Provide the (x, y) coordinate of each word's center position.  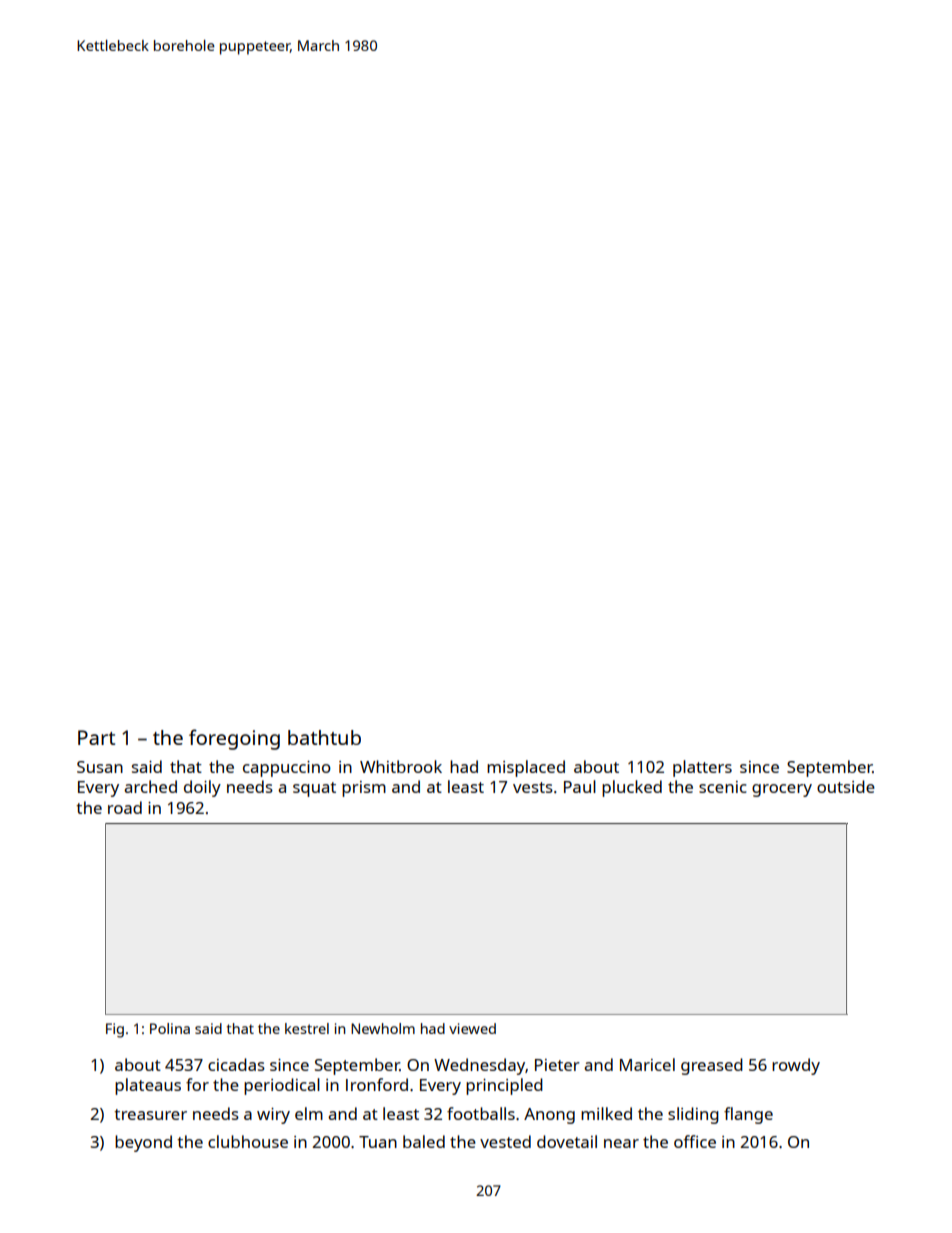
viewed (472, 1028)
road (125, 807)
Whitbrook (401, 766)
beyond (143, 1143)
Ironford (377, 1084)
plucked (632, 788)
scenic (722, 787)
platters (702, 768)
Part (96, 737)
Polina (170, 1028)
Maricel (647, 1064)
